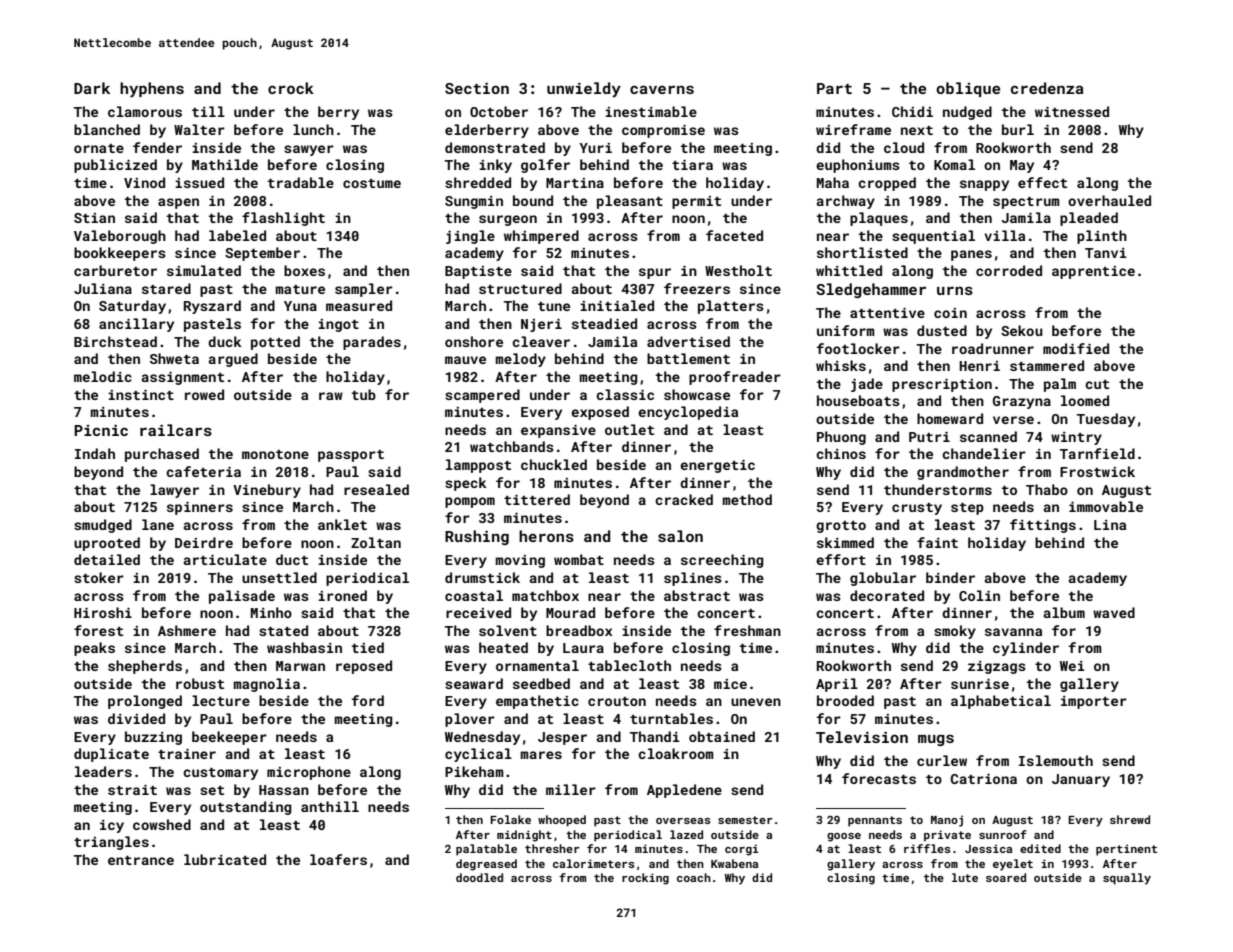 The height and width of the image is (952, 1233). What do you see at coordinates (275, 343) in the image?
I see `potted` at bounding box center [275, 343].
